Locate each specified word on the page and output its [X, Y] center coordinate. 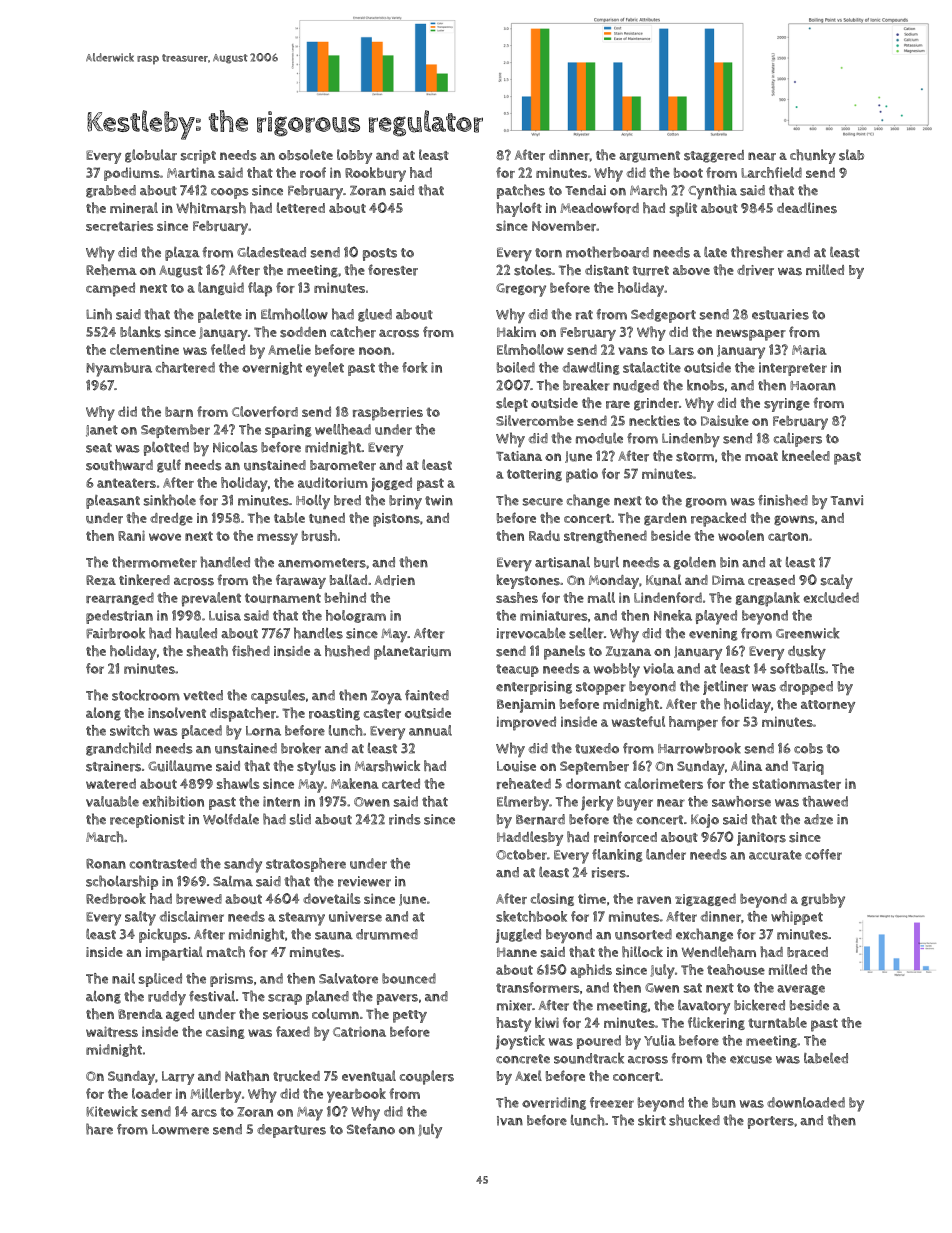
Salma [233, 881]
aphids [591, 971]
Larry [178, 1078]
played [716, 617]
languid [221, 288]
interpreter [793, 369]
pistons [396, 520]
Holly [313, 502]
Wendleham [719, 952]
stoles [533, 270]
